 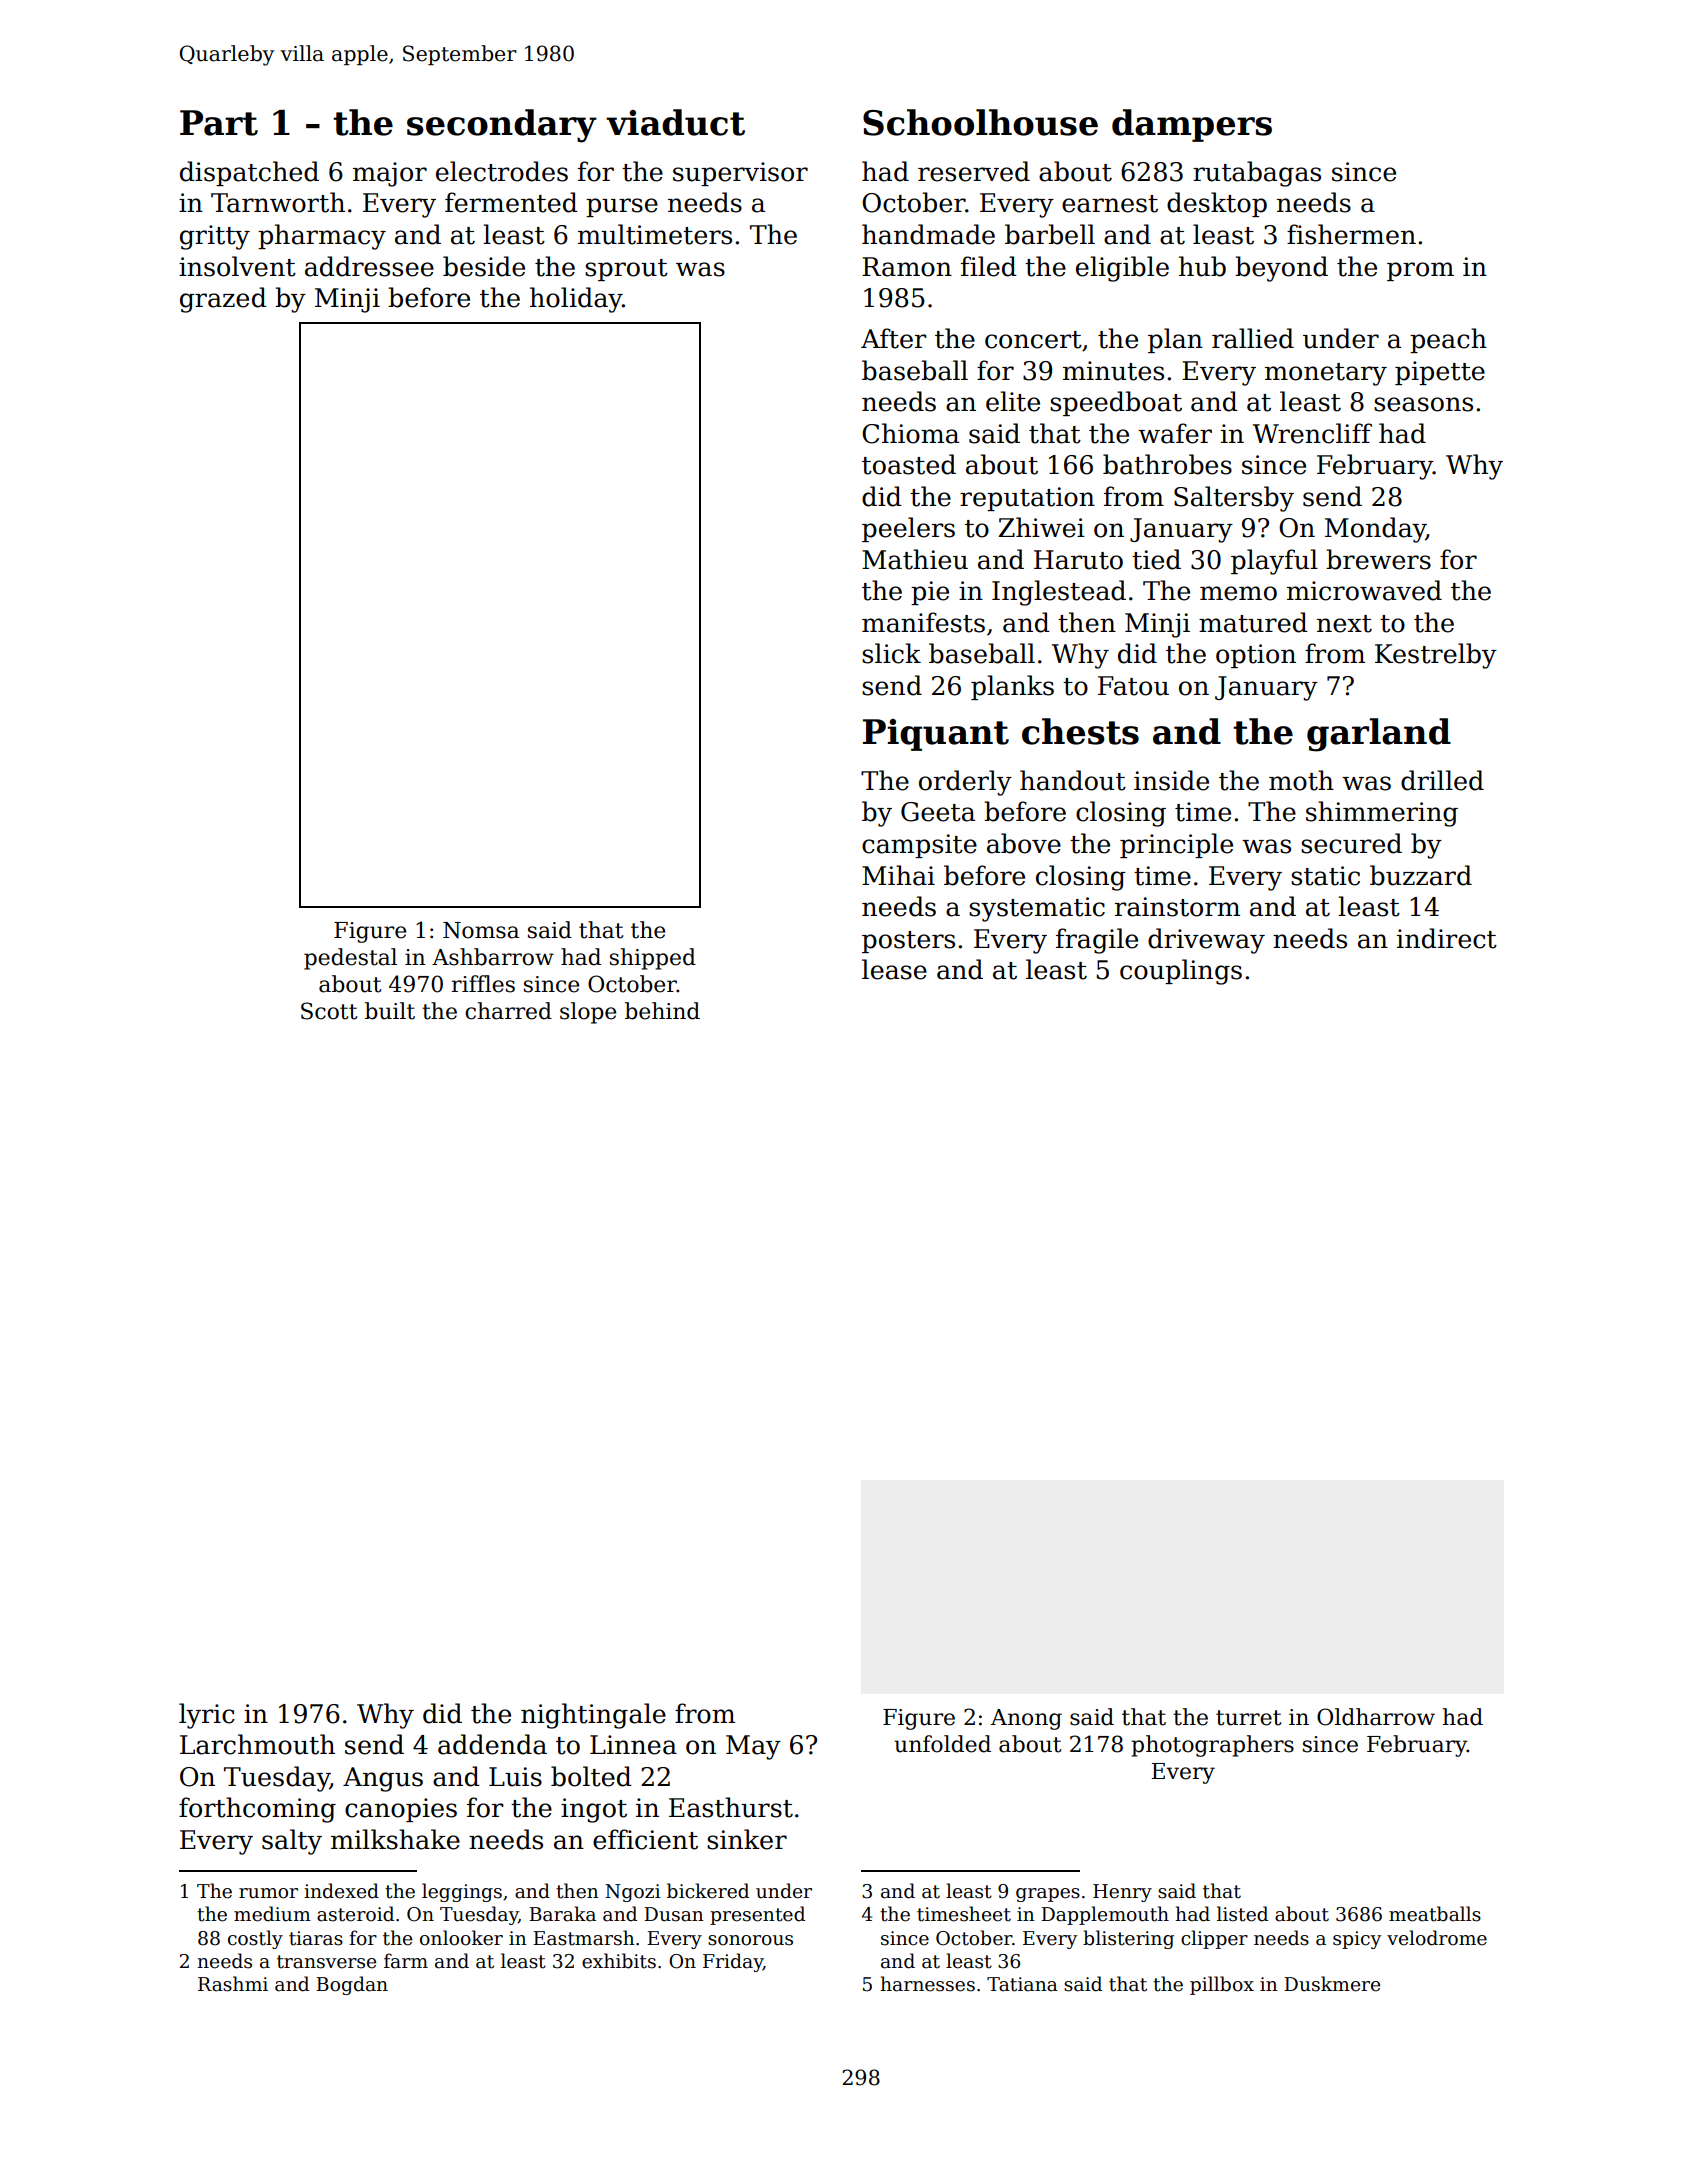 I want to click on Scott, so click(x=329, y=1011).
